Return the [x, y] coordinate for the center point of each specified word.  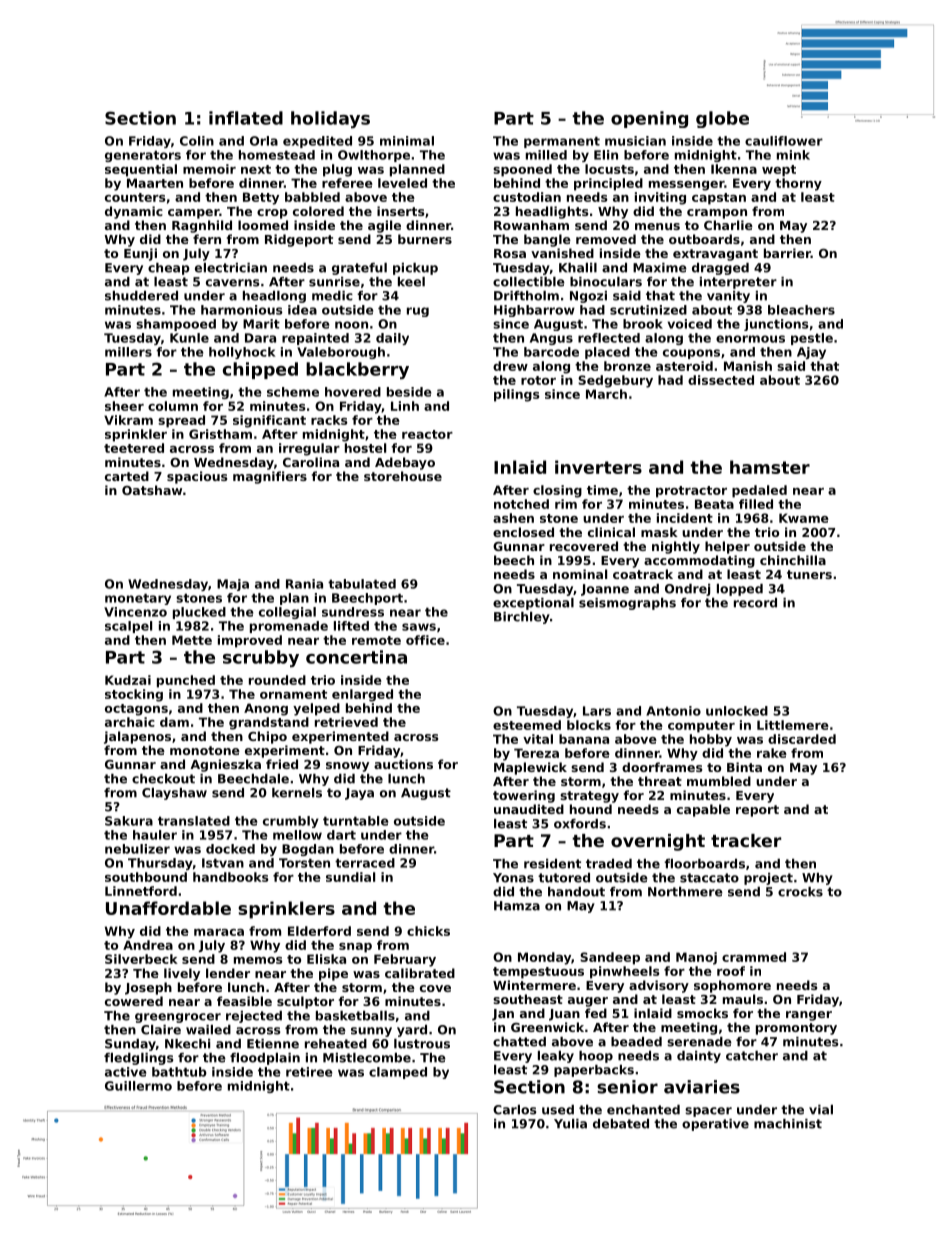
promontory [796, 1029]
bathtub [179, 1072]
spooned [522, 170]
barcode [551, 352]
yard [412, 1031]
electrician [231, 268]
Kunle [189, 338]
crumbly [291, 822]
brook [643, 324]
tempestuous [538, 973]
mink [793, 155]
